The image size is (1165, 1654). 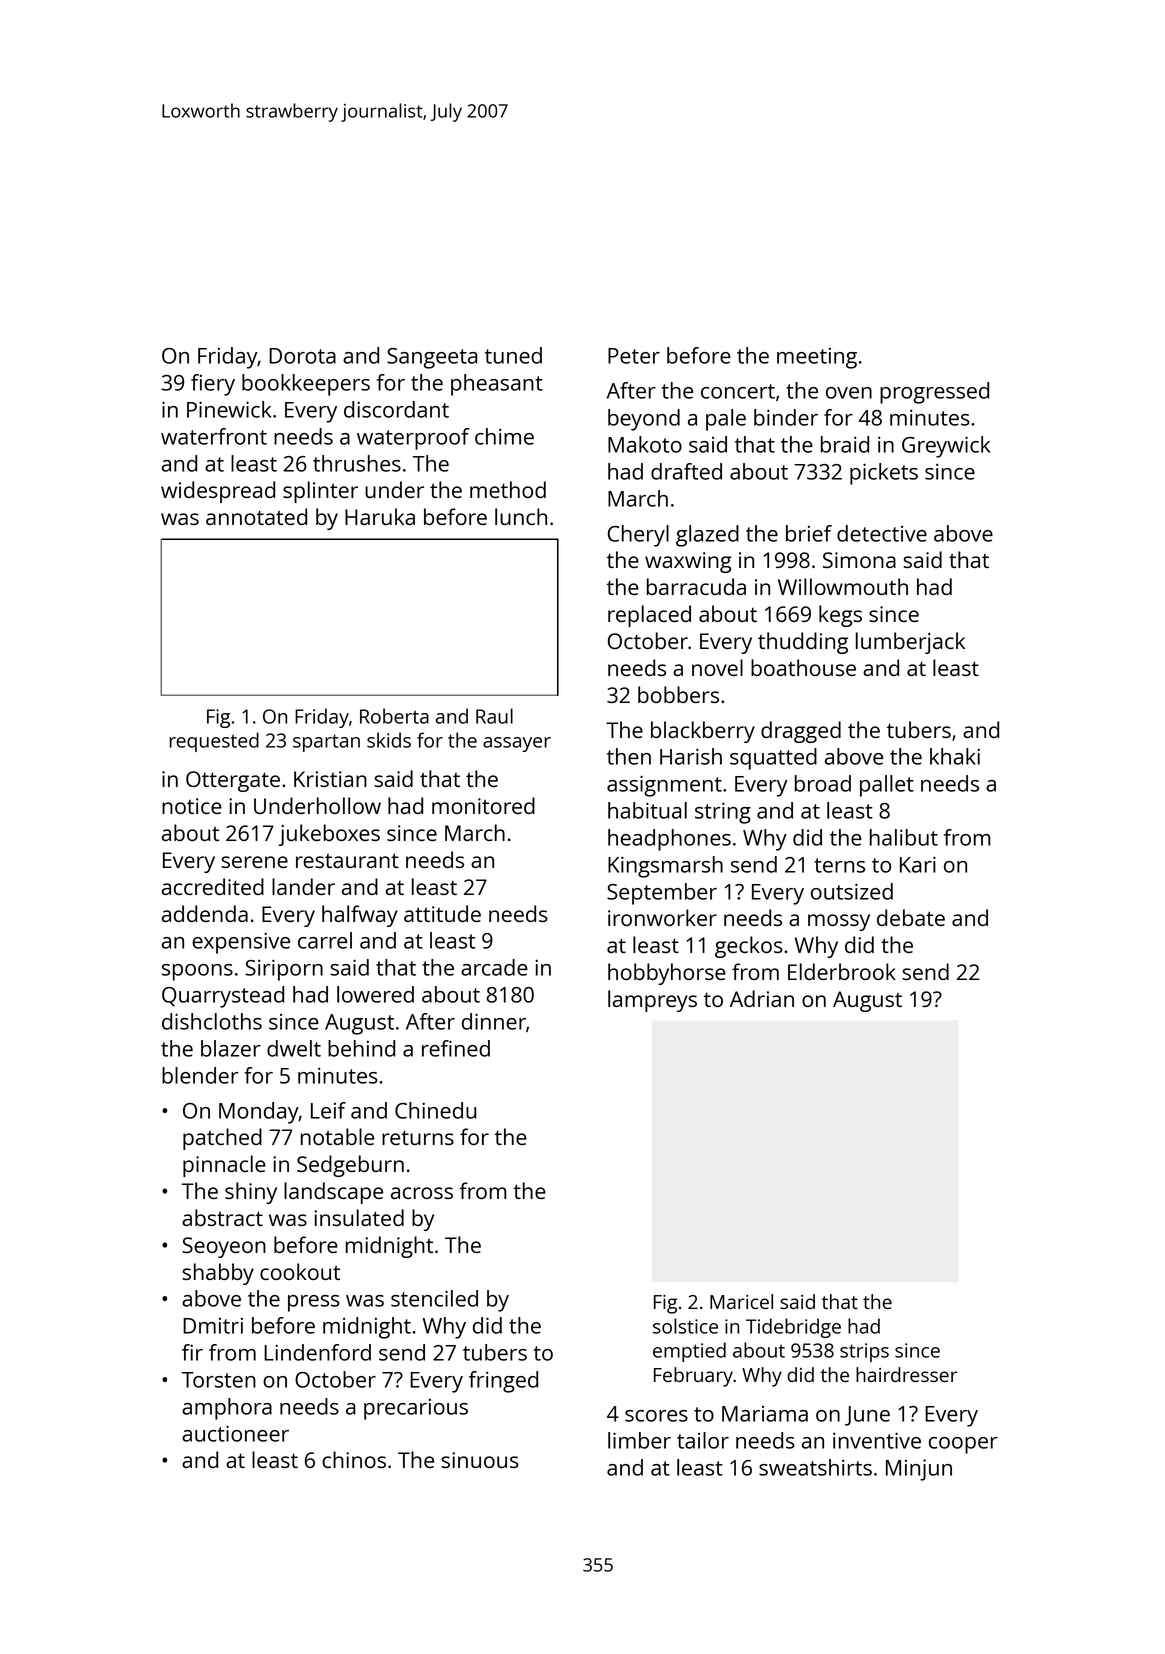 What do you see at coordinates (955, 756) in the screenshot?
I see `khaki` at bounding box center [955, 756].
